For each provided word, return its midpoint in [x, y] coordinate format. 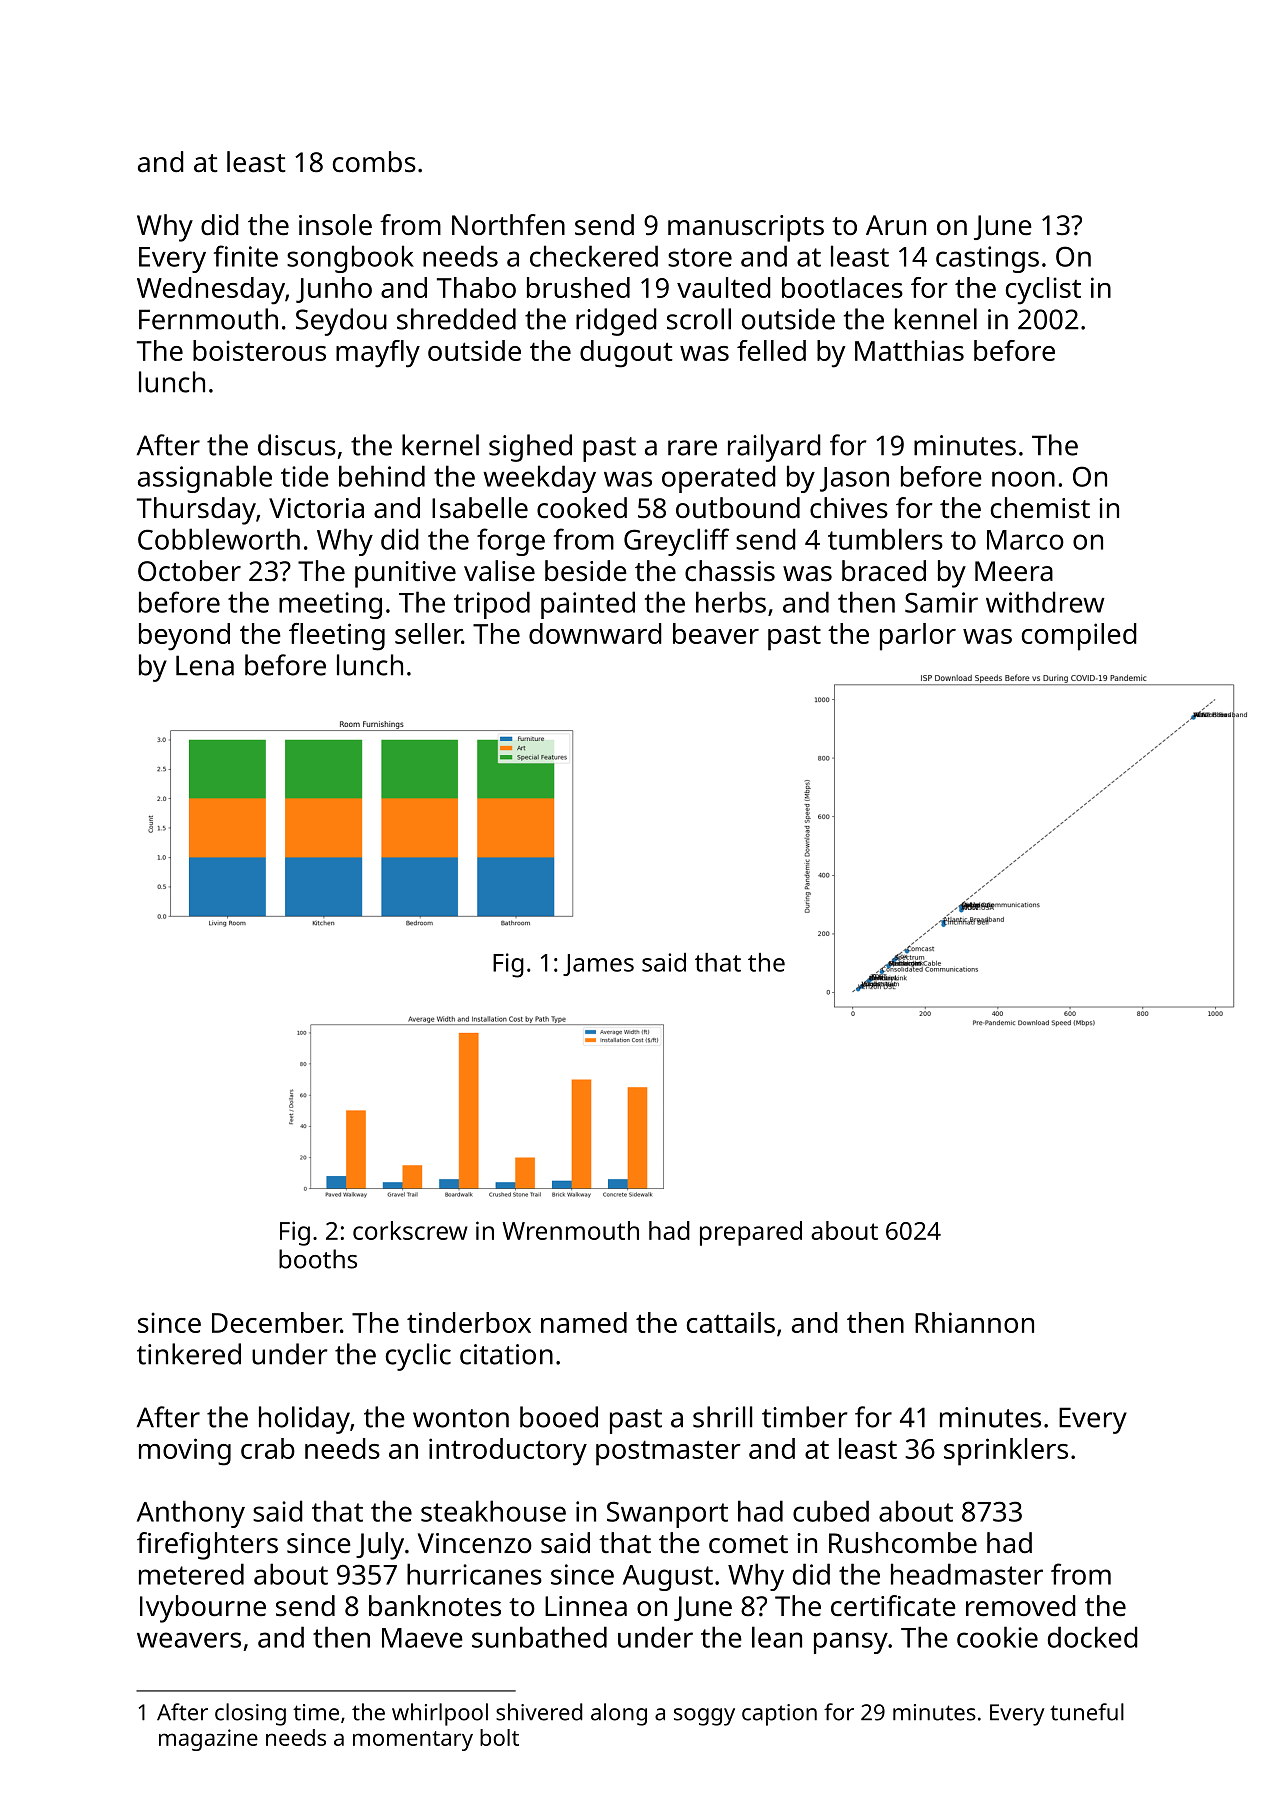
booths [318, 1259]
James [598, 965]
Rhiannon [974, 1322]
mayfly [378, 354]
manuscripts [746, 228]
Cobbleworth [219, 539]
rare [692, 448]
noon [1023, 479]
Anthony [191, 1514]
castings [987, 259]
